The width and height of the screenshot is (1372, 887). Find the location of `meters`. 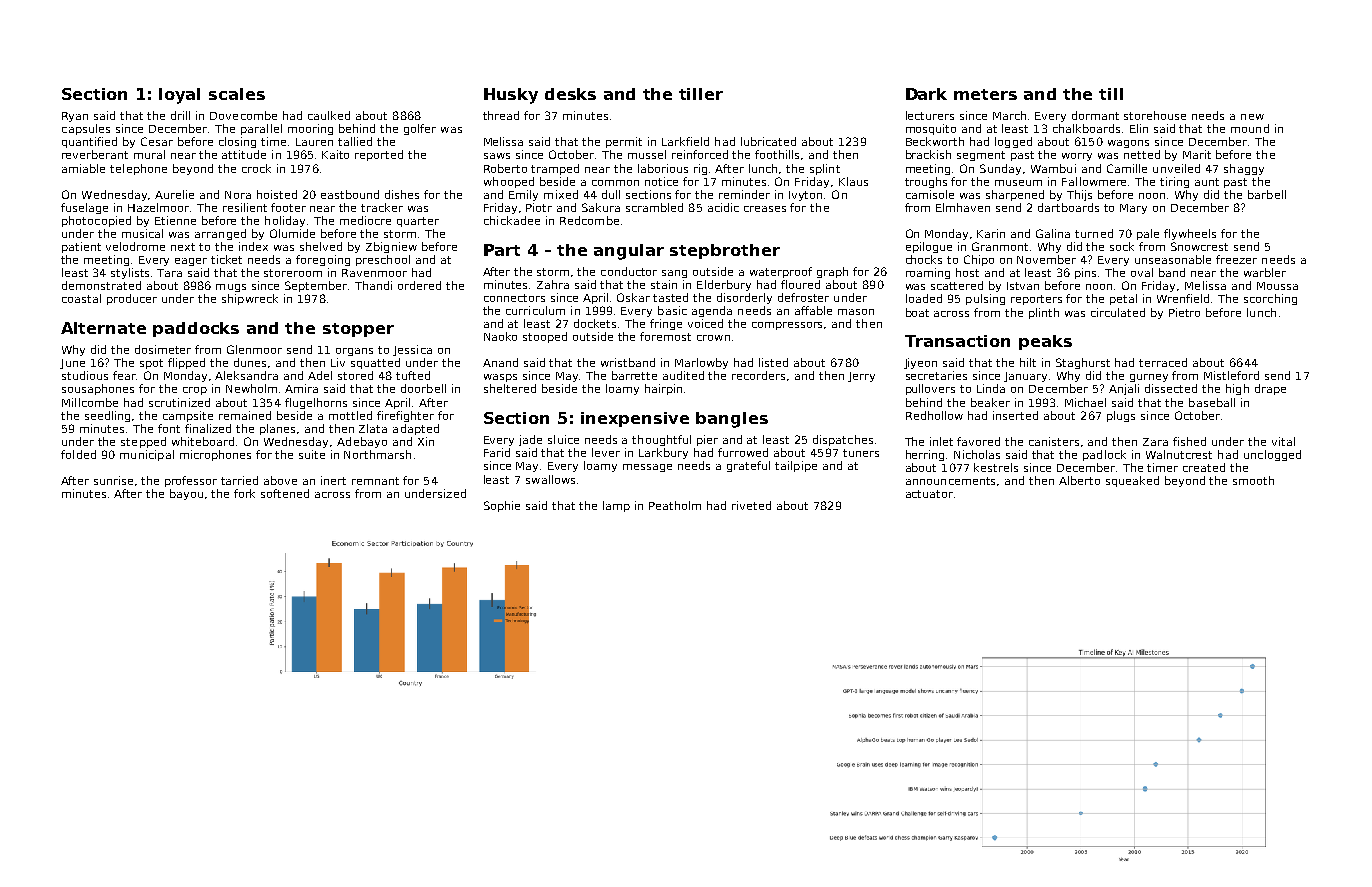

meters is located at coordinates (985, 94).
